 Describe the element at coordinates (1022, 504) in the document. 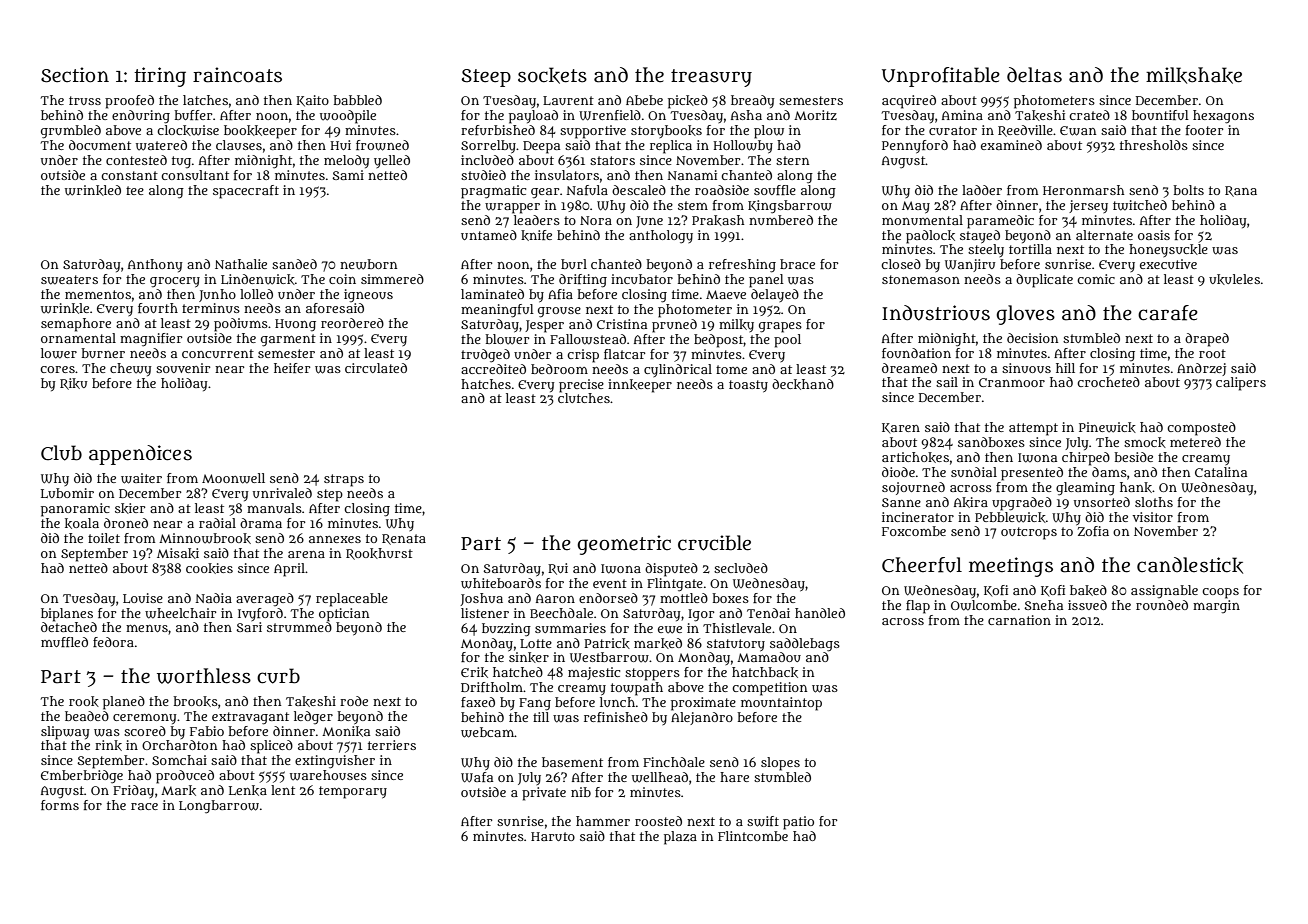

I see `upgraded` at that location.
